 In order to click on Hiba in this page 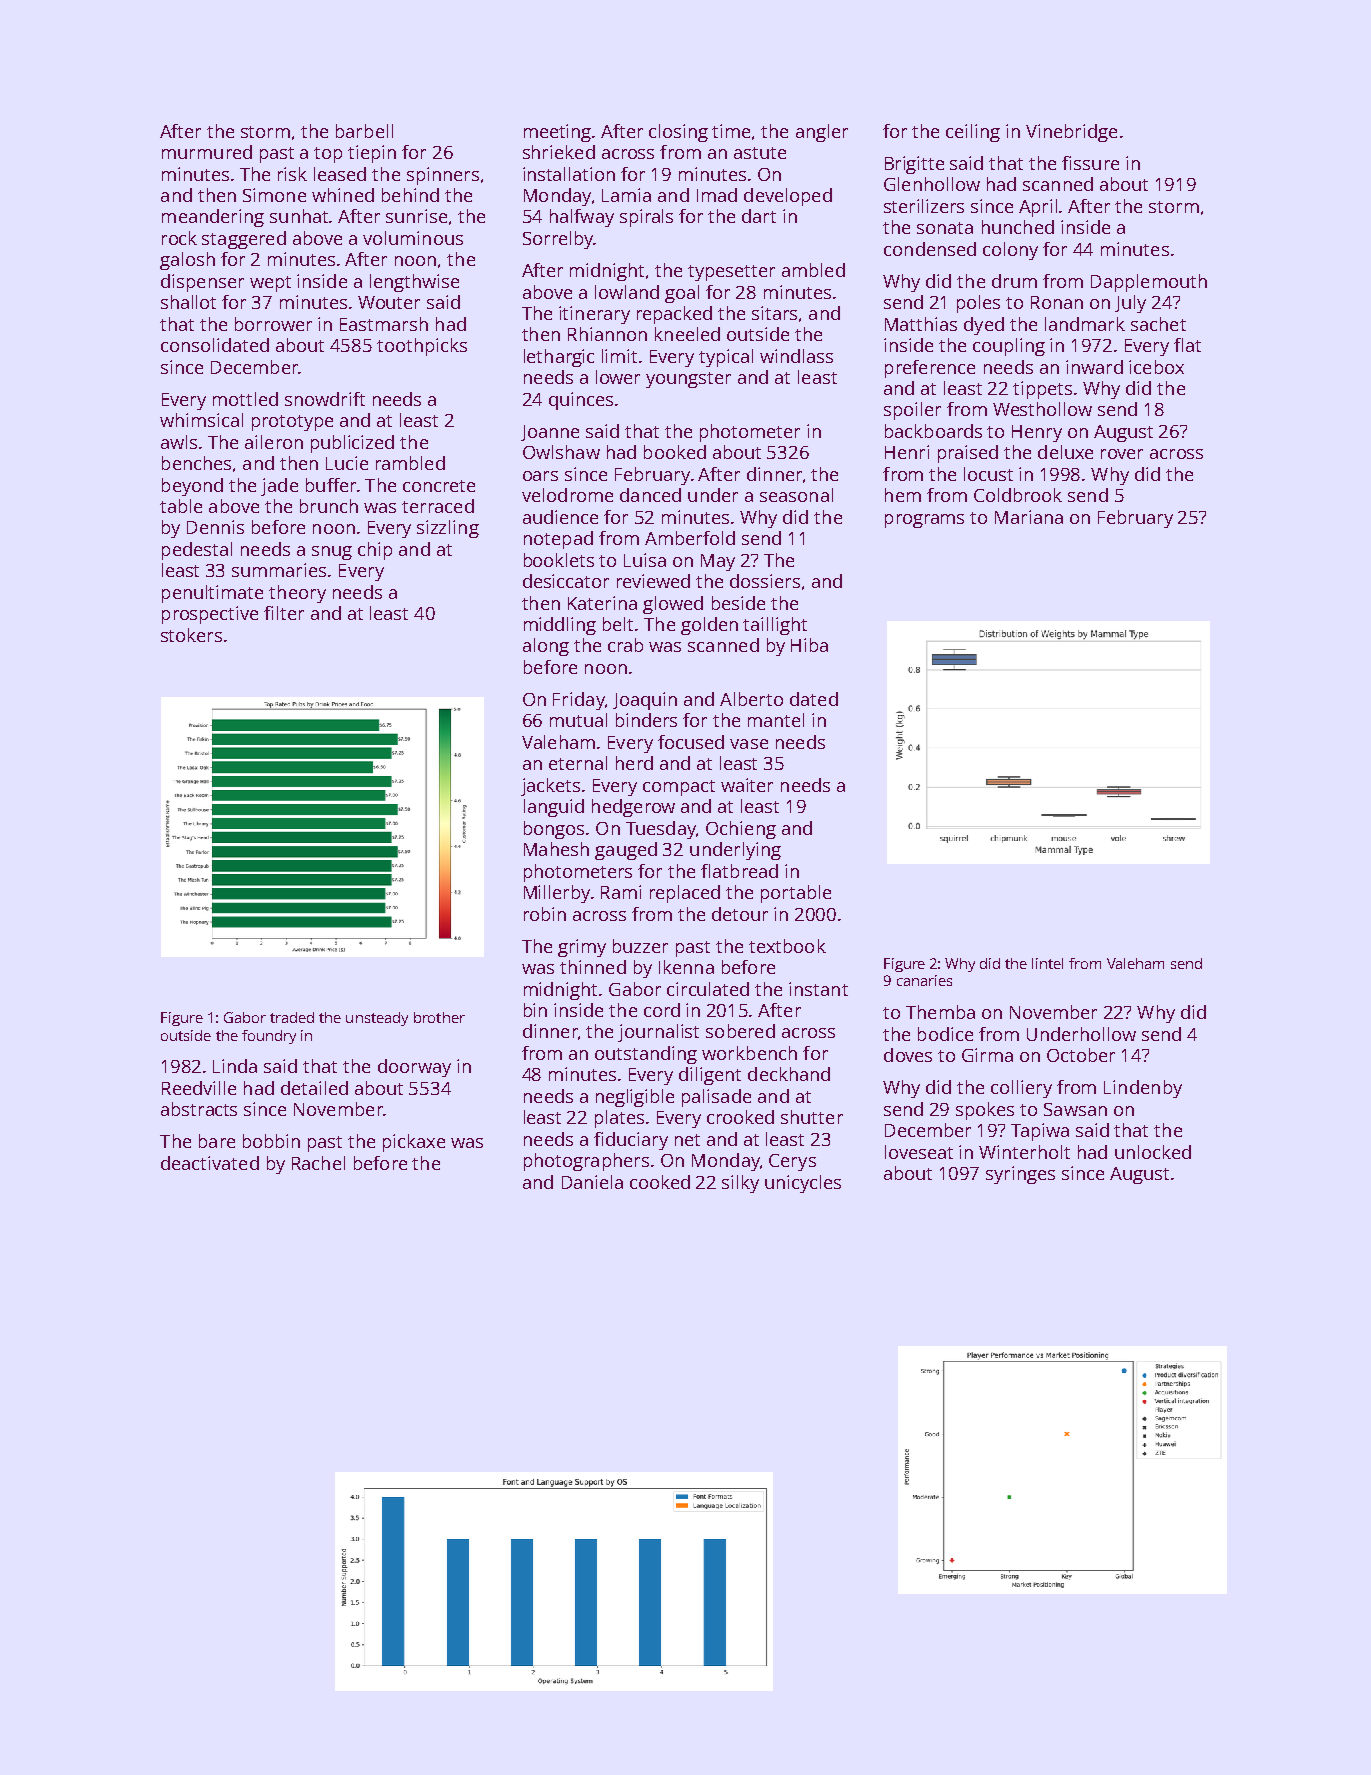, I will do `click(809, 645)`.
